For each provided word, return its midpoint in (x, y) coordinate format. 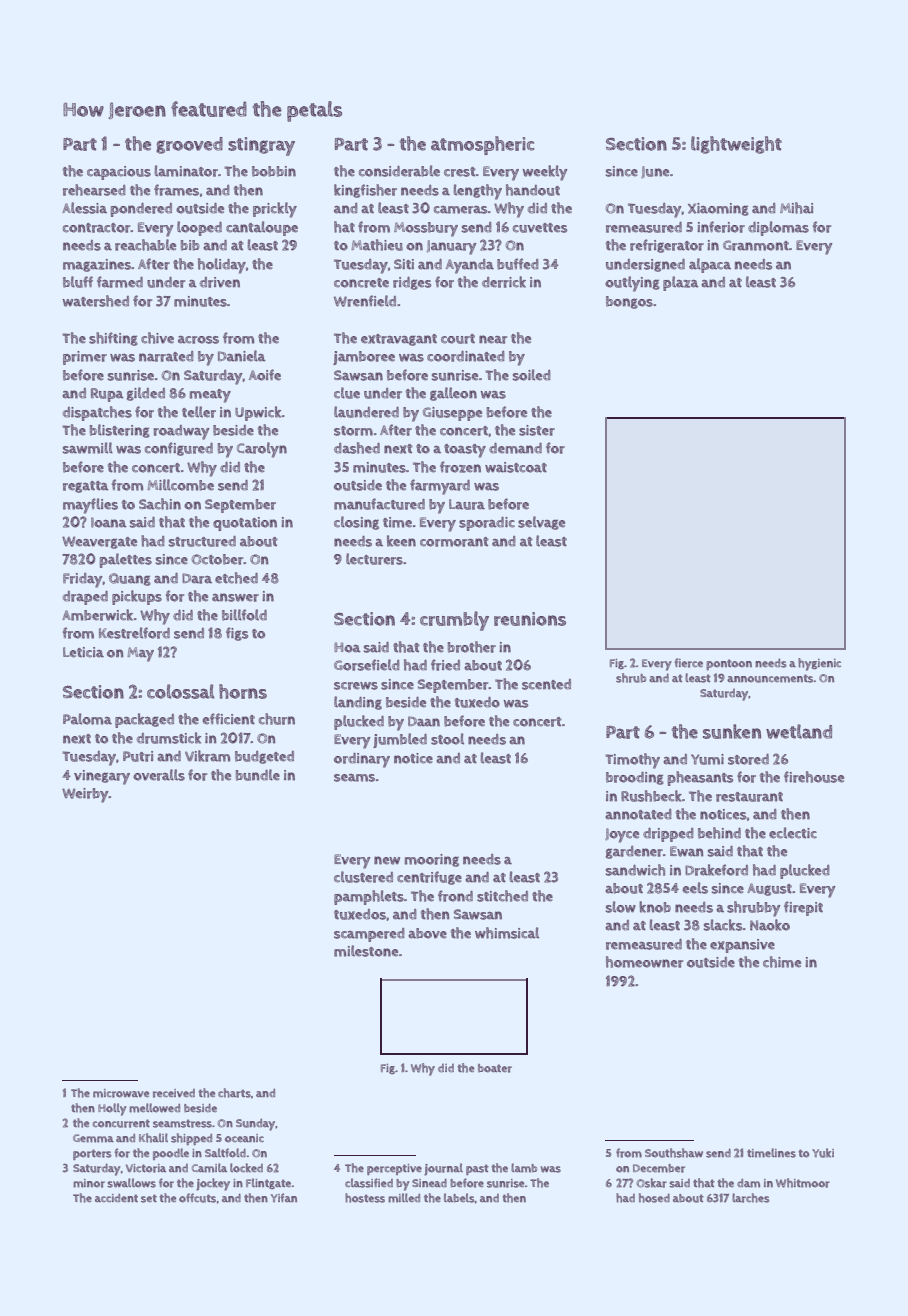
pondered (141, 210)
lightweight (736, 145)
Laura (467, 504)
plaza (681, 283)
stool (447, 739)
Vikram (207, 756)
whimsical (507, 933)
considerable (399, 171)
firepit (803, 908)
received (174, 1093)
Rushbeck (651, 796)
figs (237, 634)
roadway (181, 432)
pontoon (729, 665)
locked (246, 1168)
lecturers (374, 559)
